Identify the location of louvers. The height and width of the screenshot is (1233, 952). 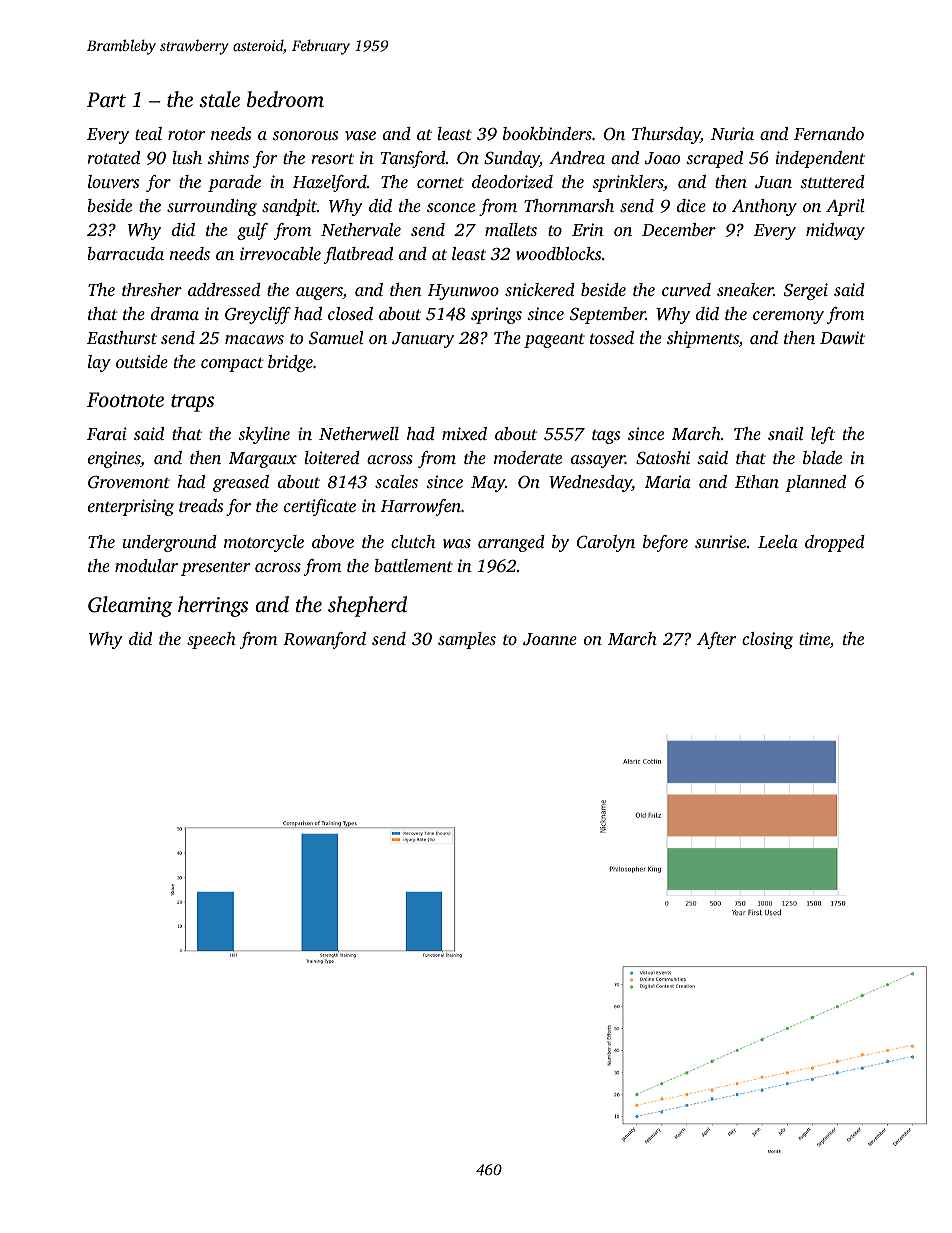
(113, 181).
